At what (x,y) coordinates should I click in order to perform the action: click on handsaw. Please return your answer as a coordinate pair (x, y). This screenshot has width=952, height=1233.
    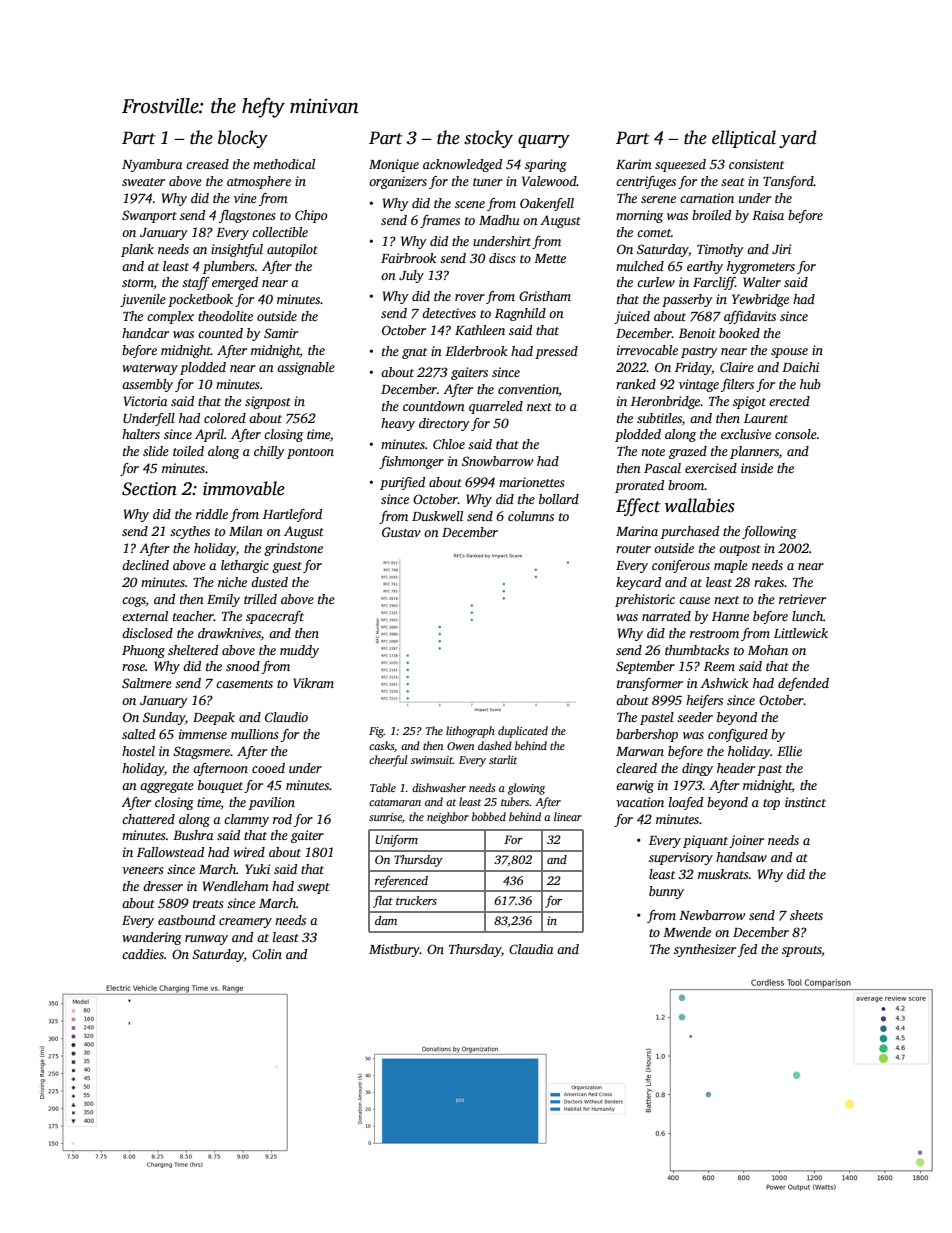
    Looking at the image, I should click on (741, 857).
